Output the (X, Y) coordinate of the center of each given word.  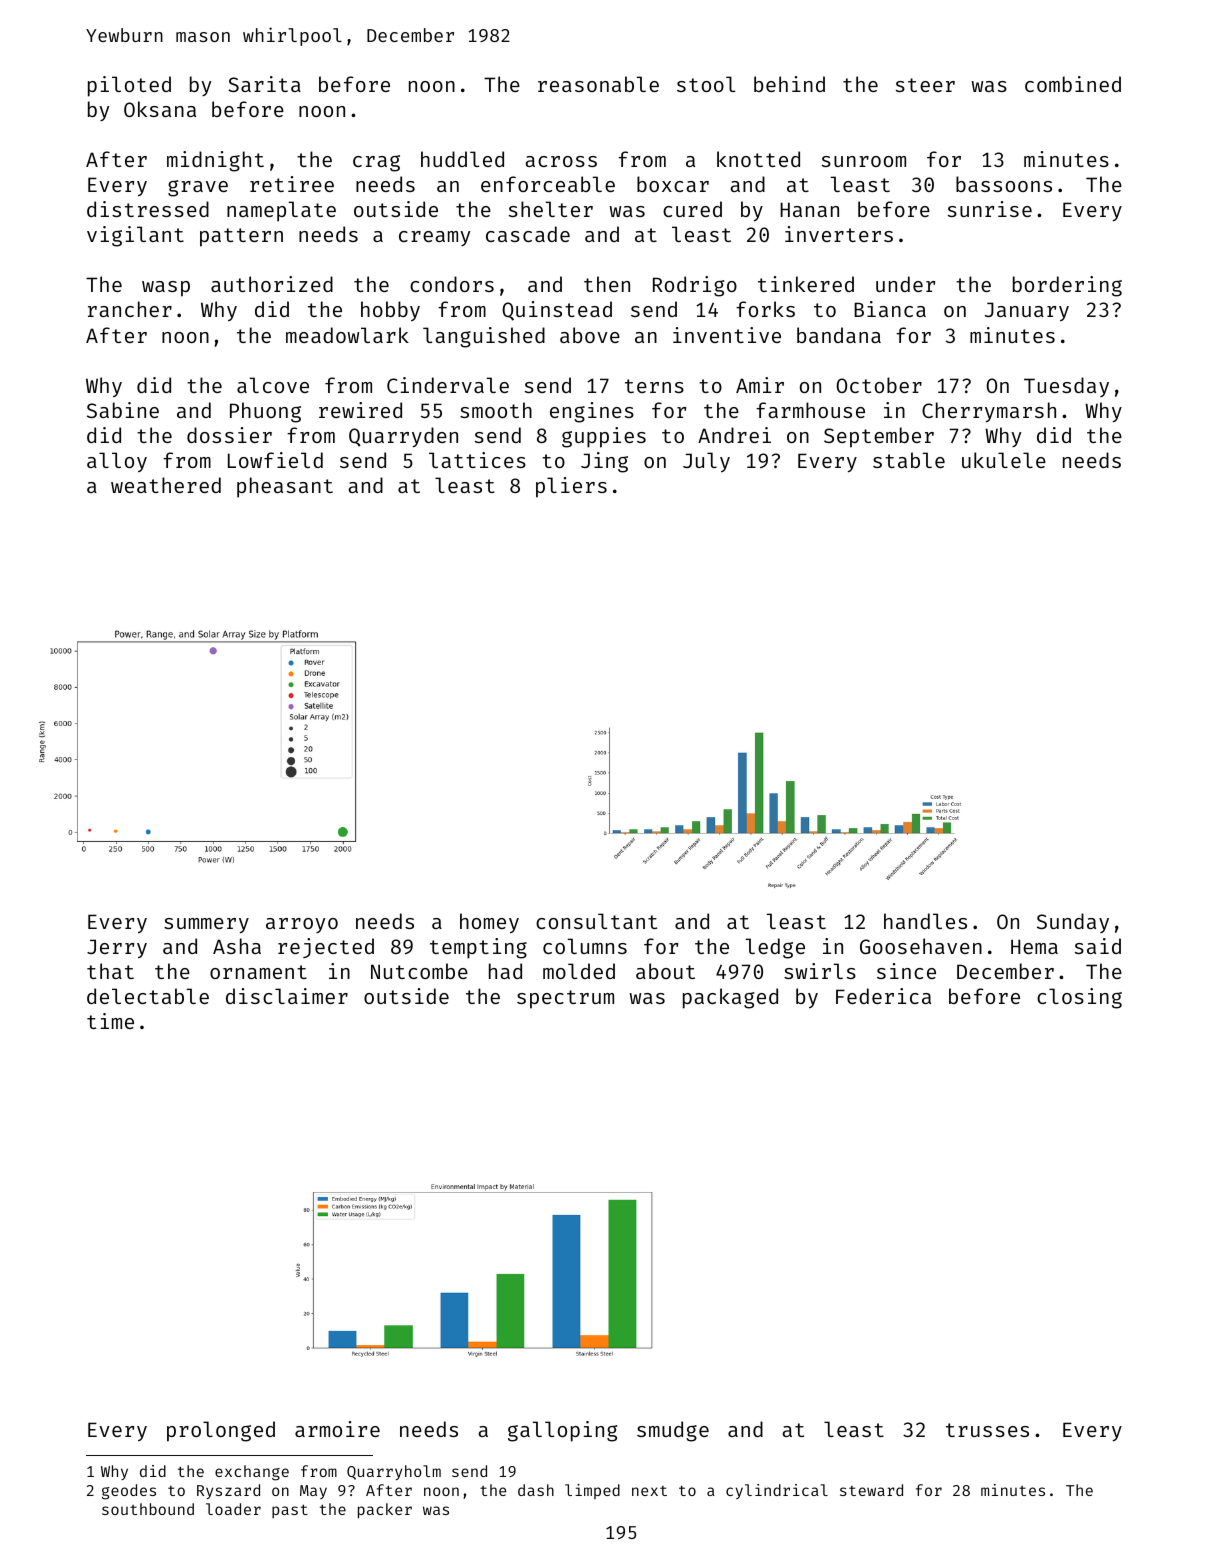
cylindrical (777, 1491)
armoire (337, 1429)
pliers (571, 487)
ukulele (1004, 460)
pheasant (285, 487)
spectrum (565, 999)
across (561, 161)
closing (1079, 998)
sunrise (990, 209)
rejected (326, 948)
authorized (272, 284)
